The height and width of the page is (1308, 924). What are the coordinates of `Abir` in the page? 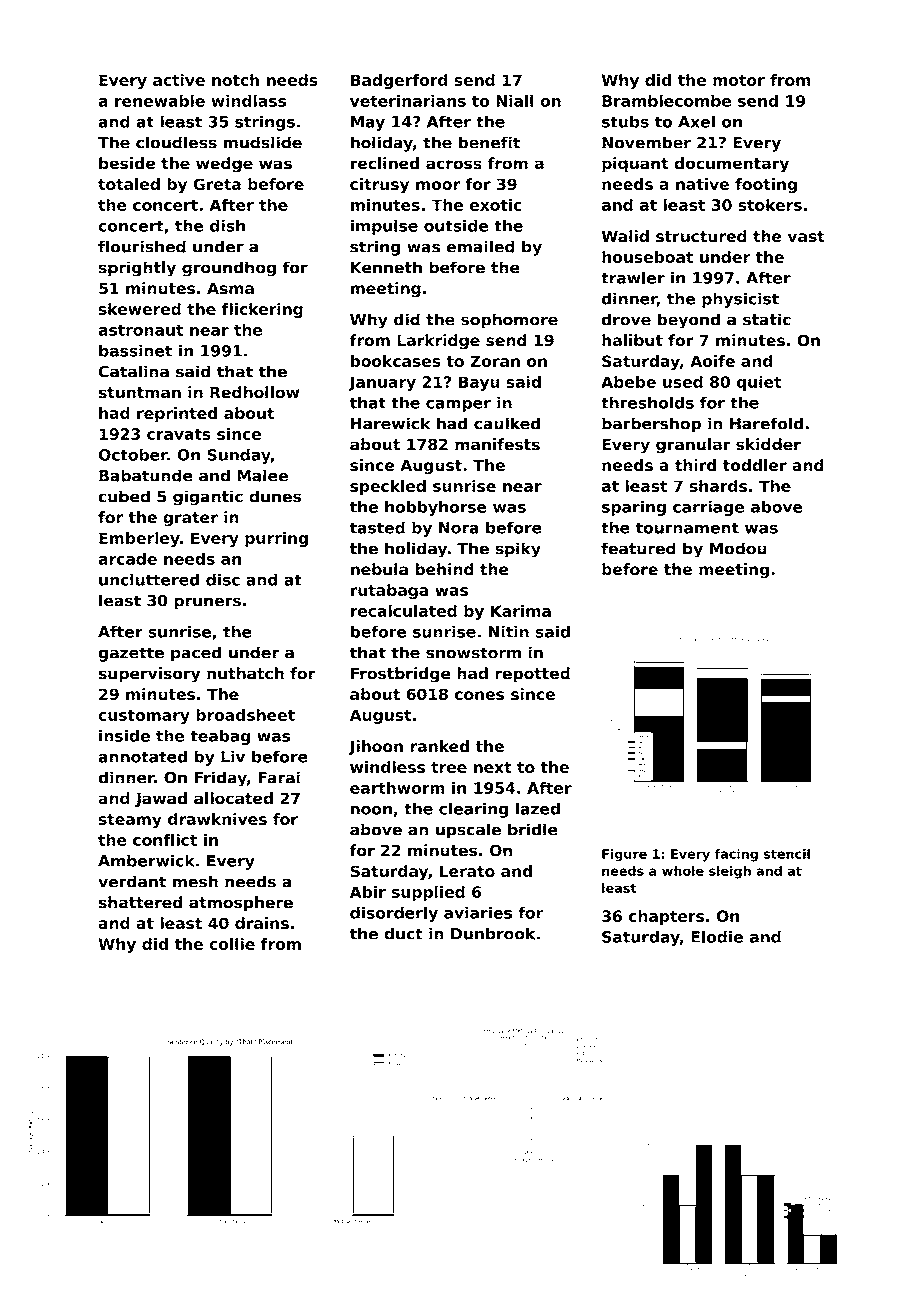 It's located at (368, 892).
